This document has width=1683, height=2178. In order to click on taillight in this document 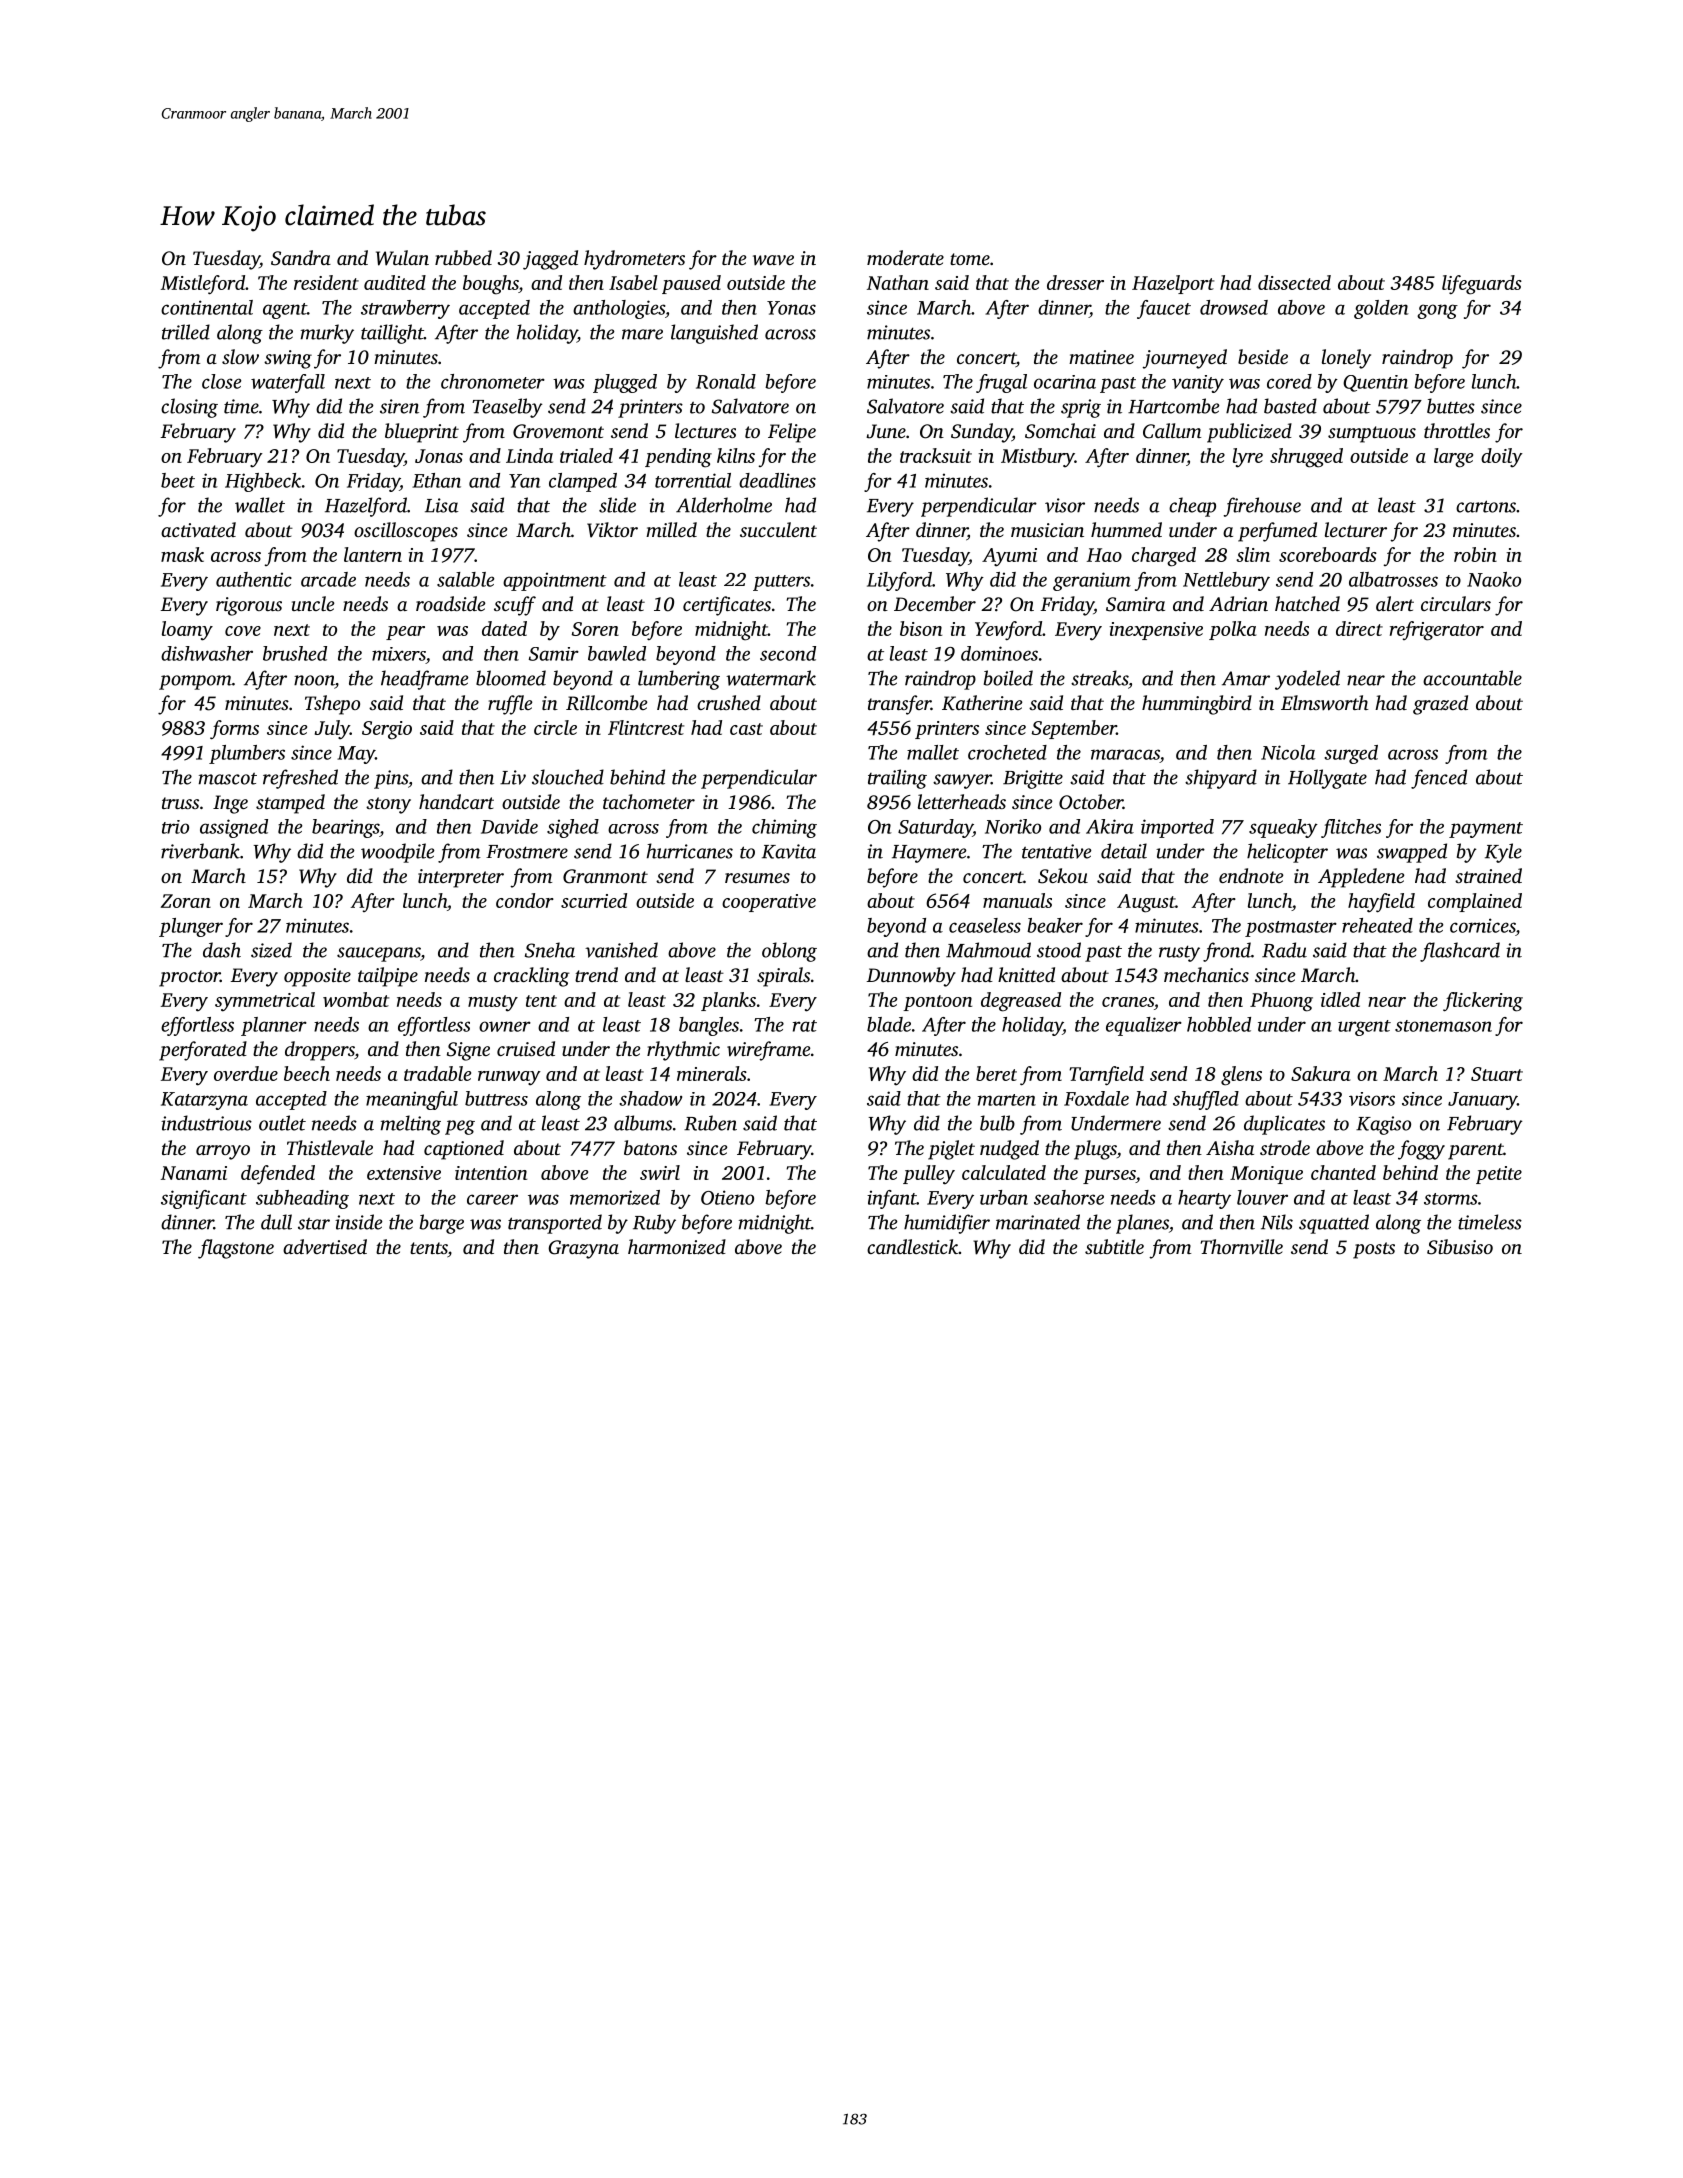, I will do `click(392, 334)`.
